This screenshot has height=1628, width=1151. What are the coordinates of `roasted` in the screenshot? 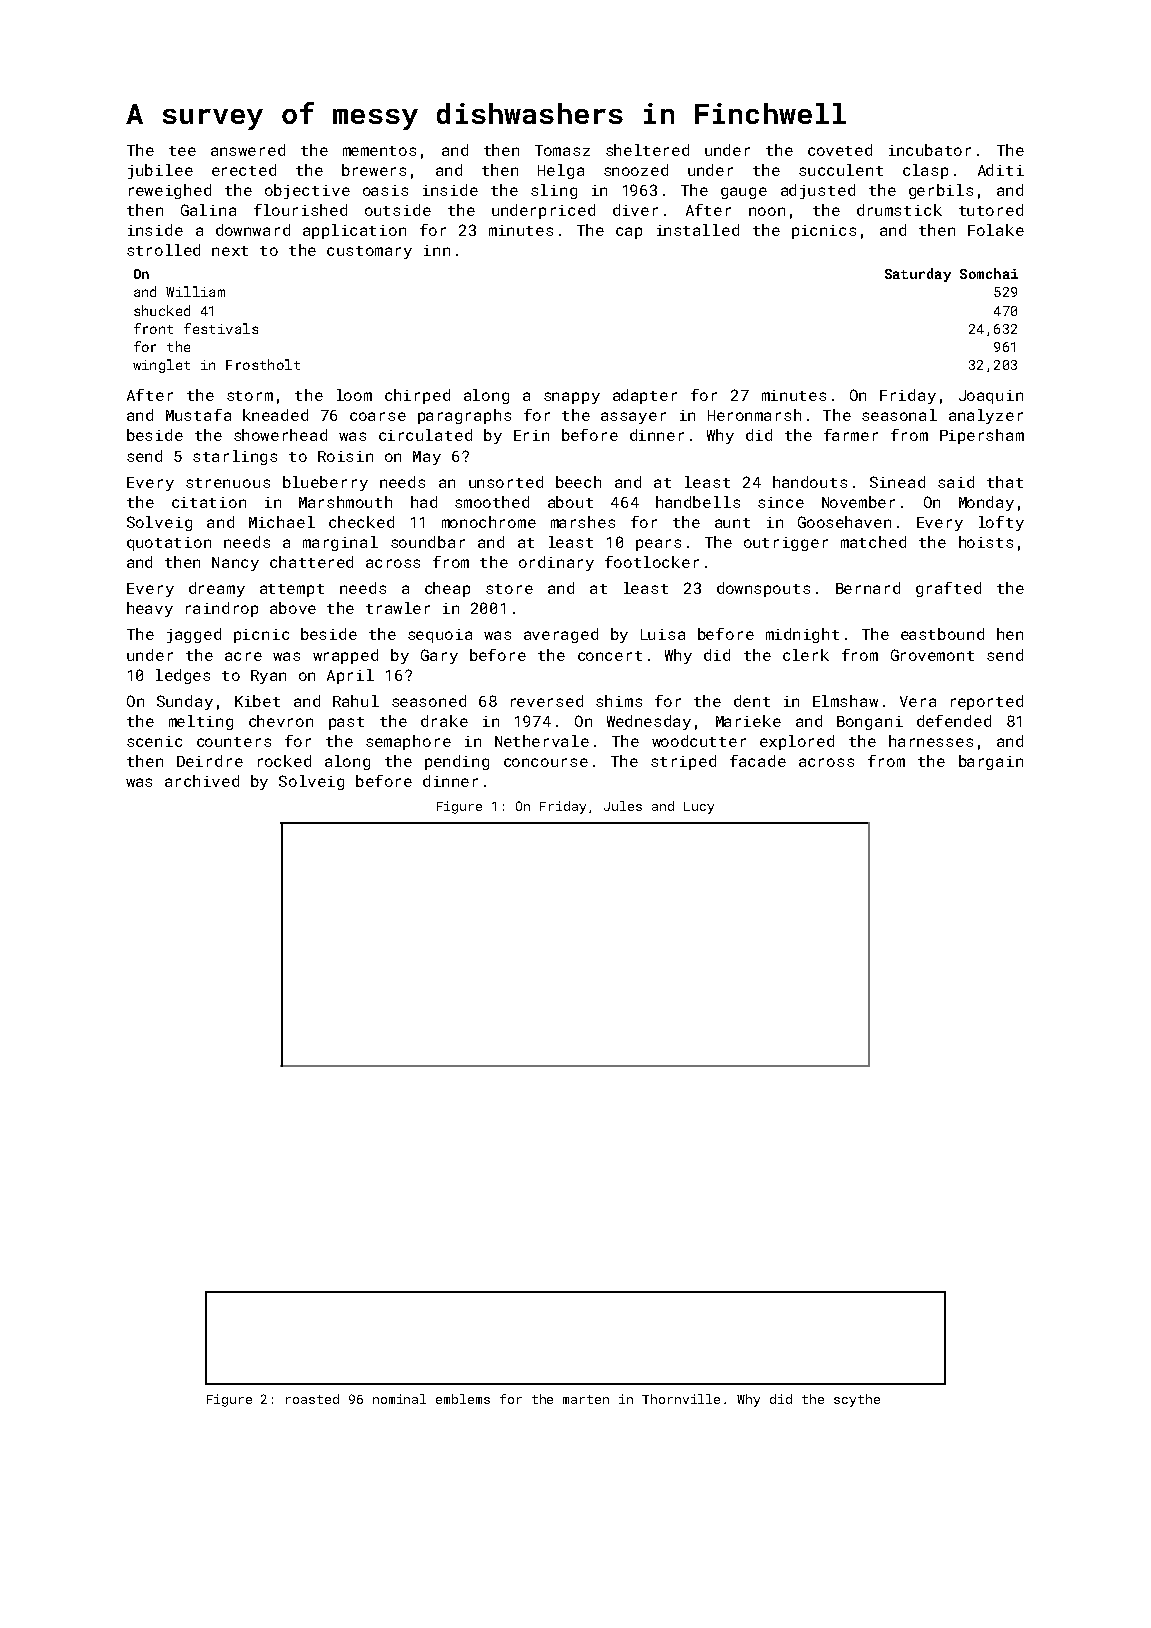 It's located at (312, 1399).
